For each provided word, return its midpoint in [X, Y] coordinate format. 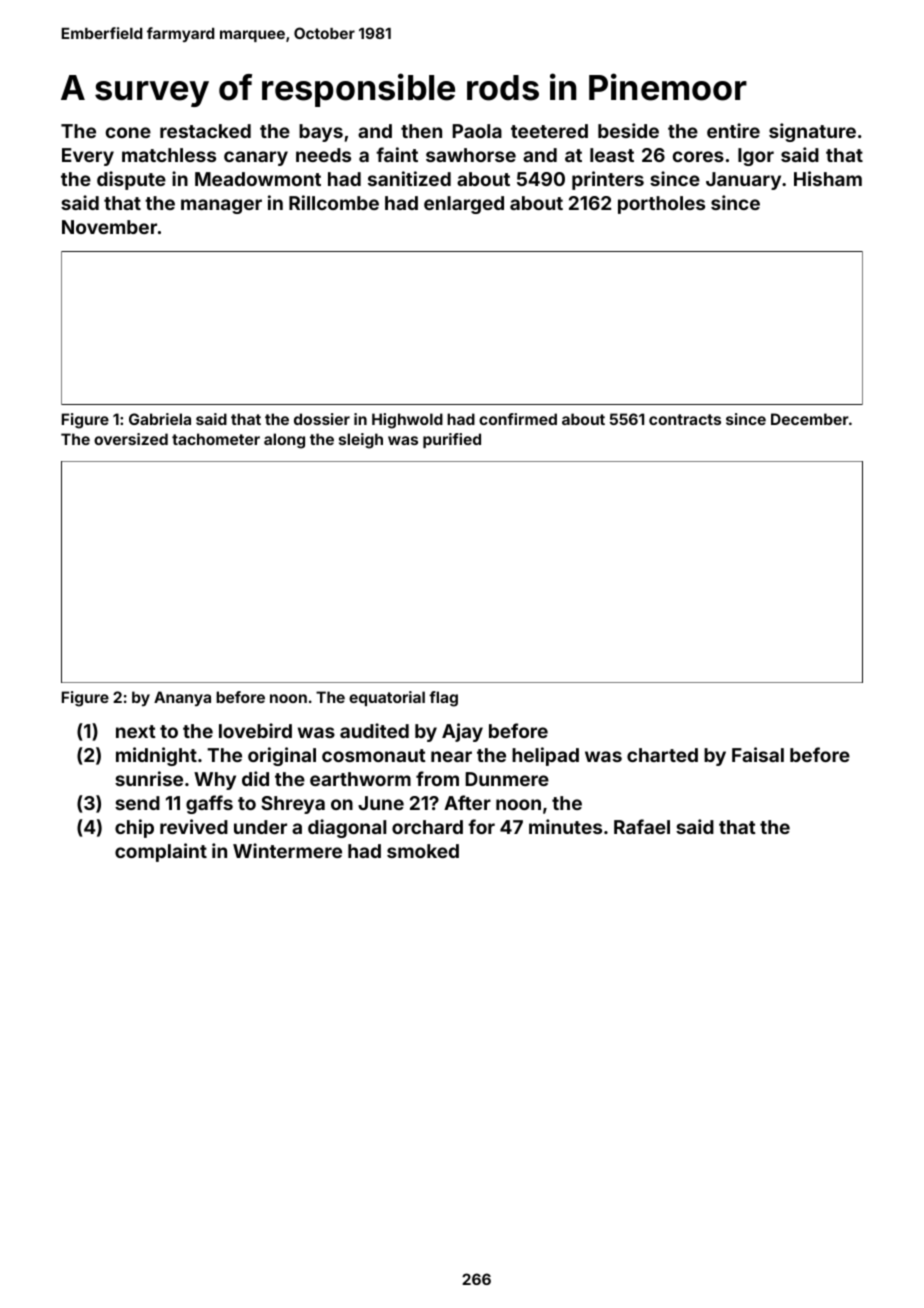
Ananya [182, 698]
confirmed [518, 419]
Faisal [758, 754]
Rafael [642, 826]
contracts [685, 419]
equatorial [387, 698]
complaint [161, 852]
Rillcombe [334, 202]
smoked [423, 851]
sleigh [361, 441]
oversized [131, 439]
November [109, 227]
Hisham [828, 178]
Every [88, 157]
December [810, 419]
